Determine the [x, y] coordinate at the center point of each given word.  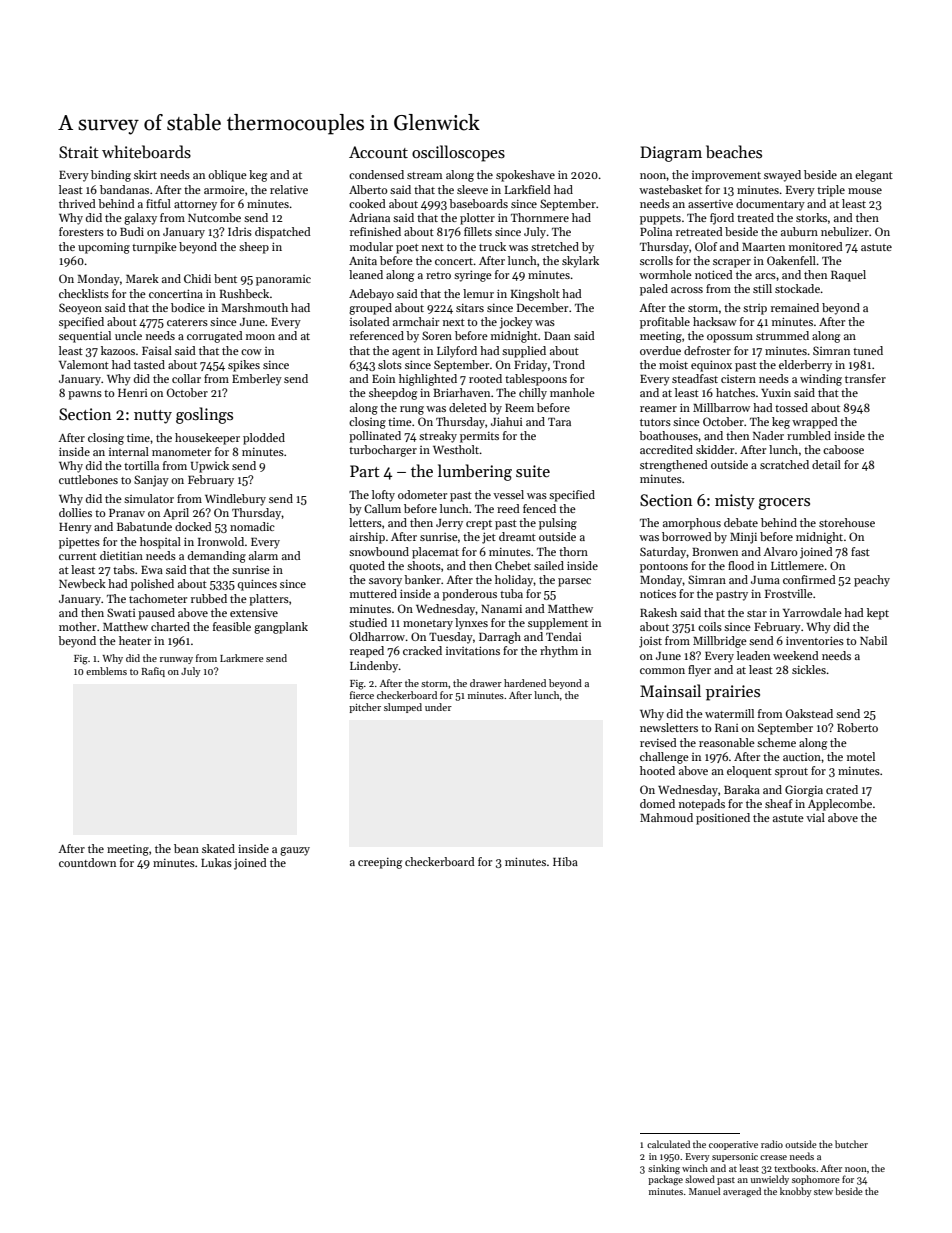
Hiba [565, 861]
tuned [868, 350]
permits [479, 437]
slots [390, 364]
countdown [87, 862]
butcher [851, 1144]
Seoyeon [80, 309]
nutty [153, 417]
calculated [668, 1144]
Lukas [216, 862]
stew [823, 1192]
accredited [666, 449]
